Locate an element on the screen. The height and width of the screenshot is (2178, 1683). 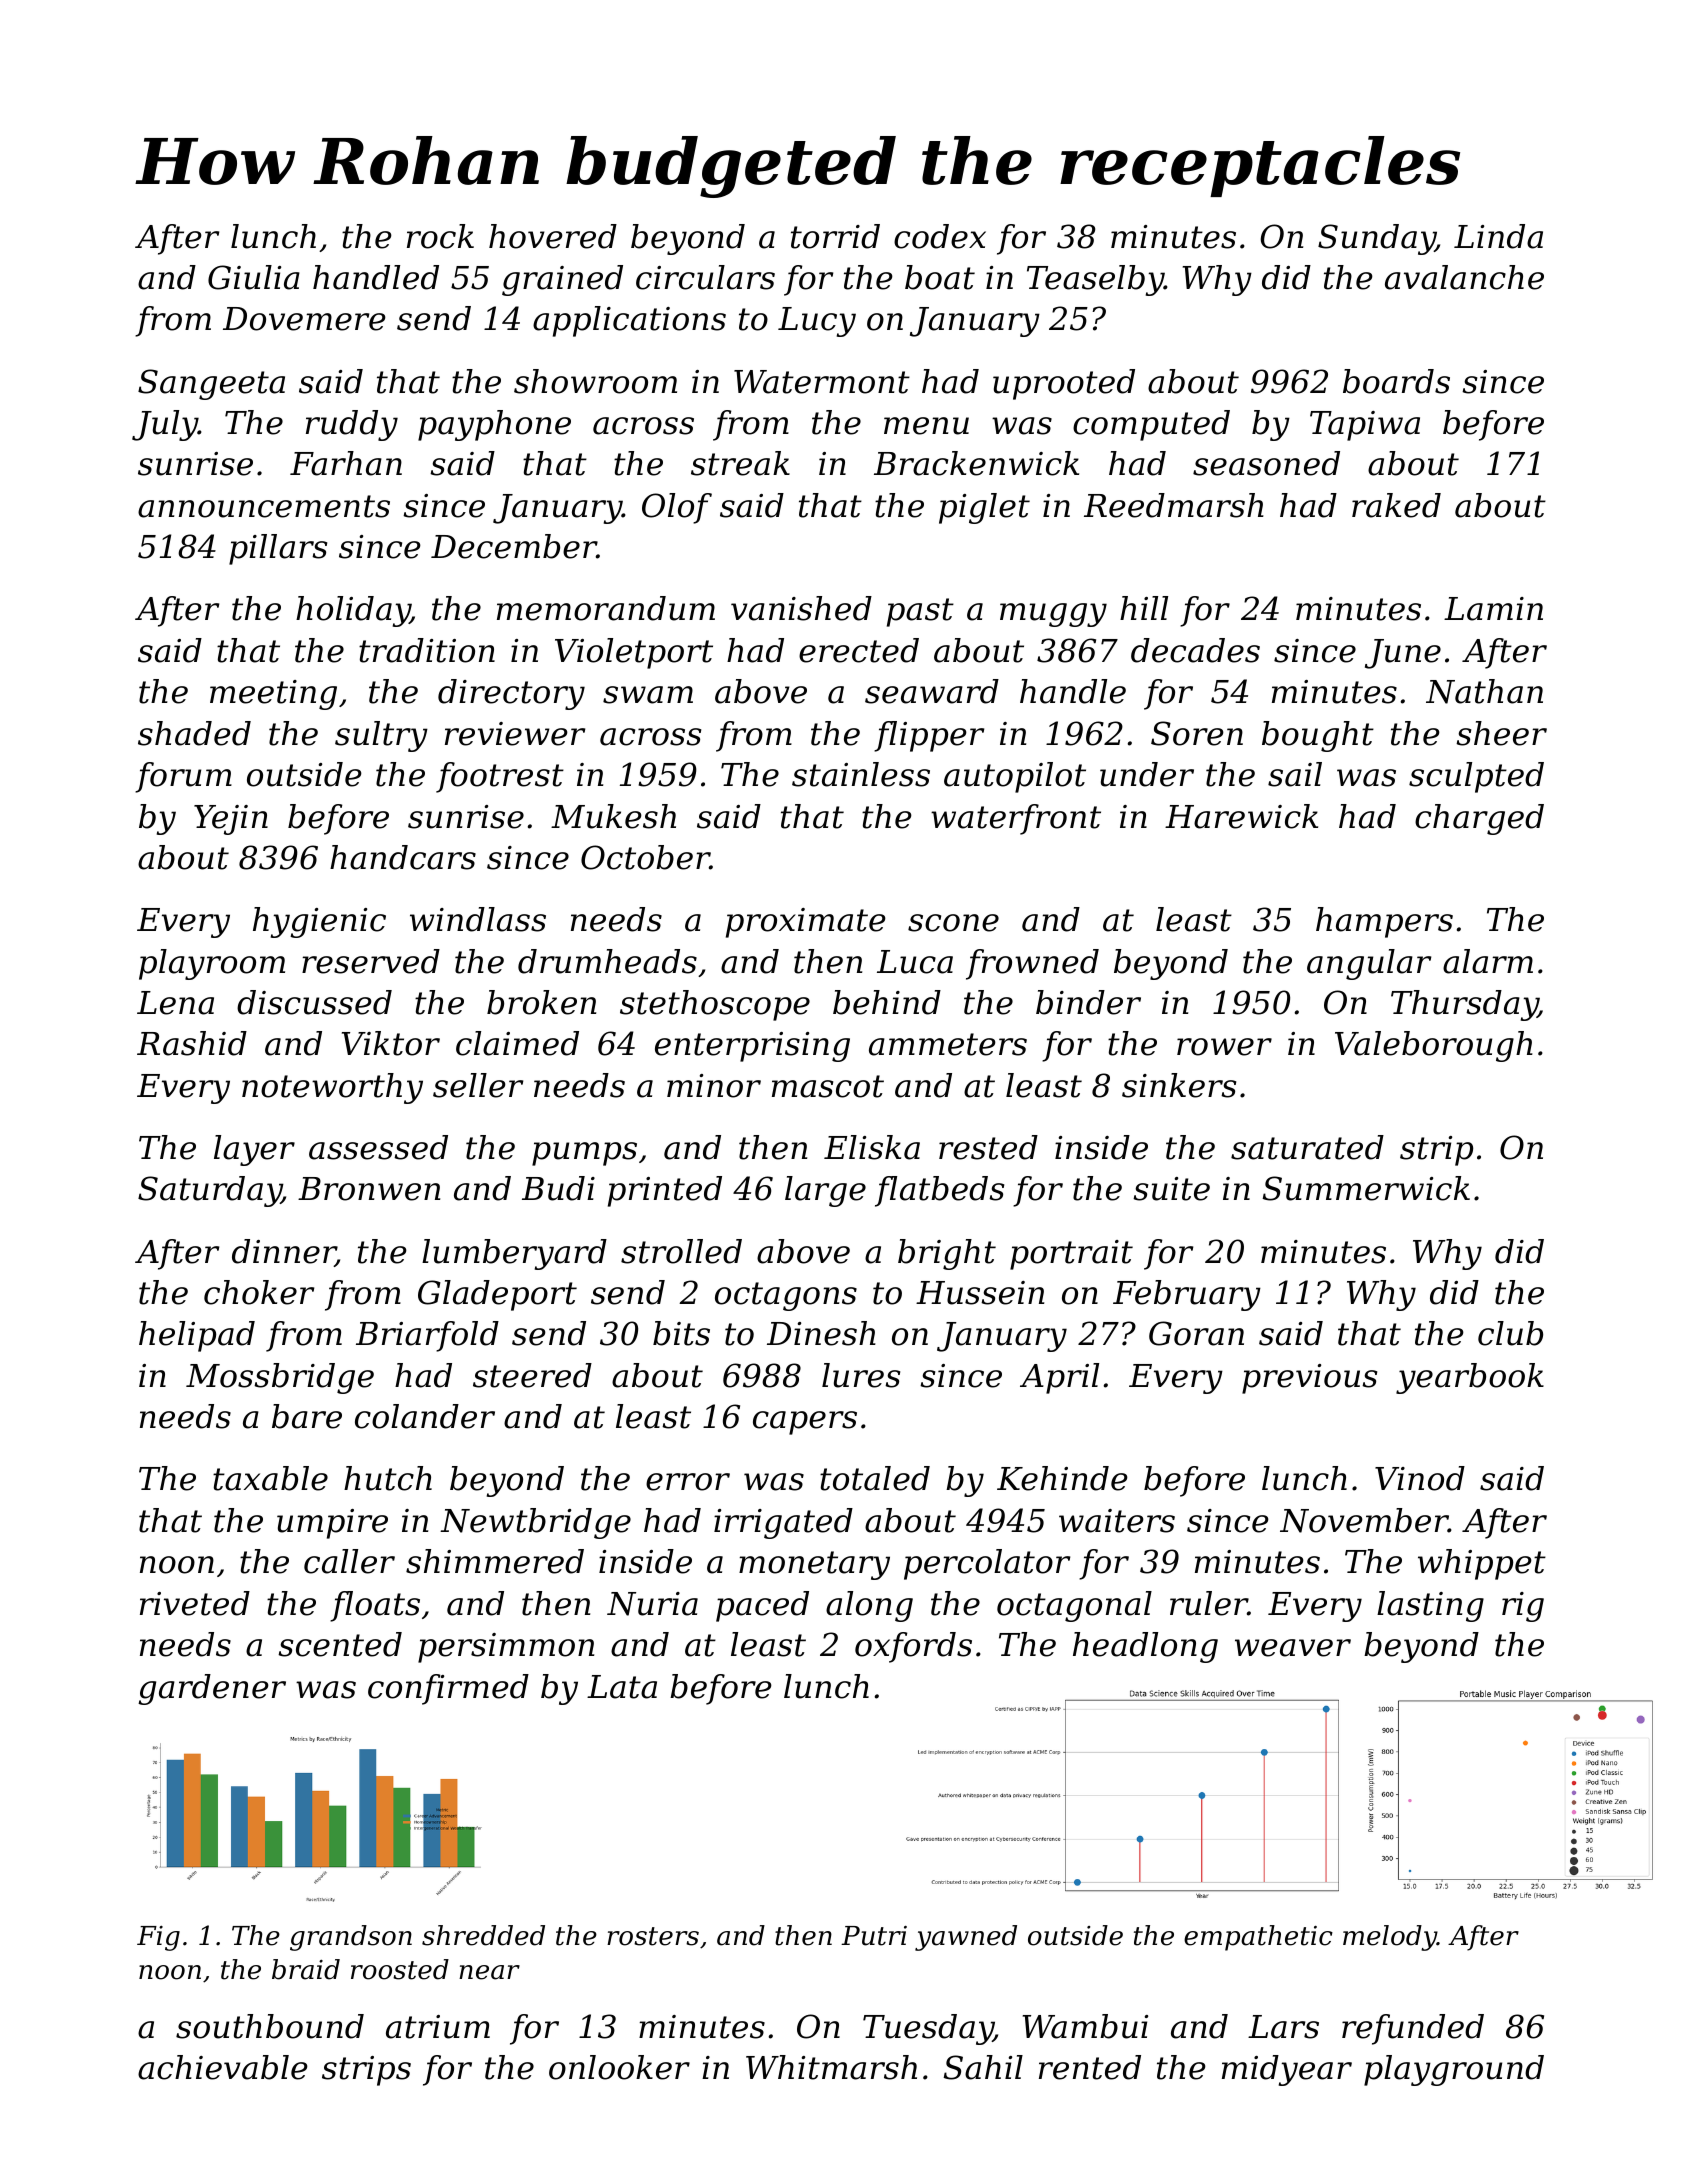
computed is located at coordinates (1151, 425).
